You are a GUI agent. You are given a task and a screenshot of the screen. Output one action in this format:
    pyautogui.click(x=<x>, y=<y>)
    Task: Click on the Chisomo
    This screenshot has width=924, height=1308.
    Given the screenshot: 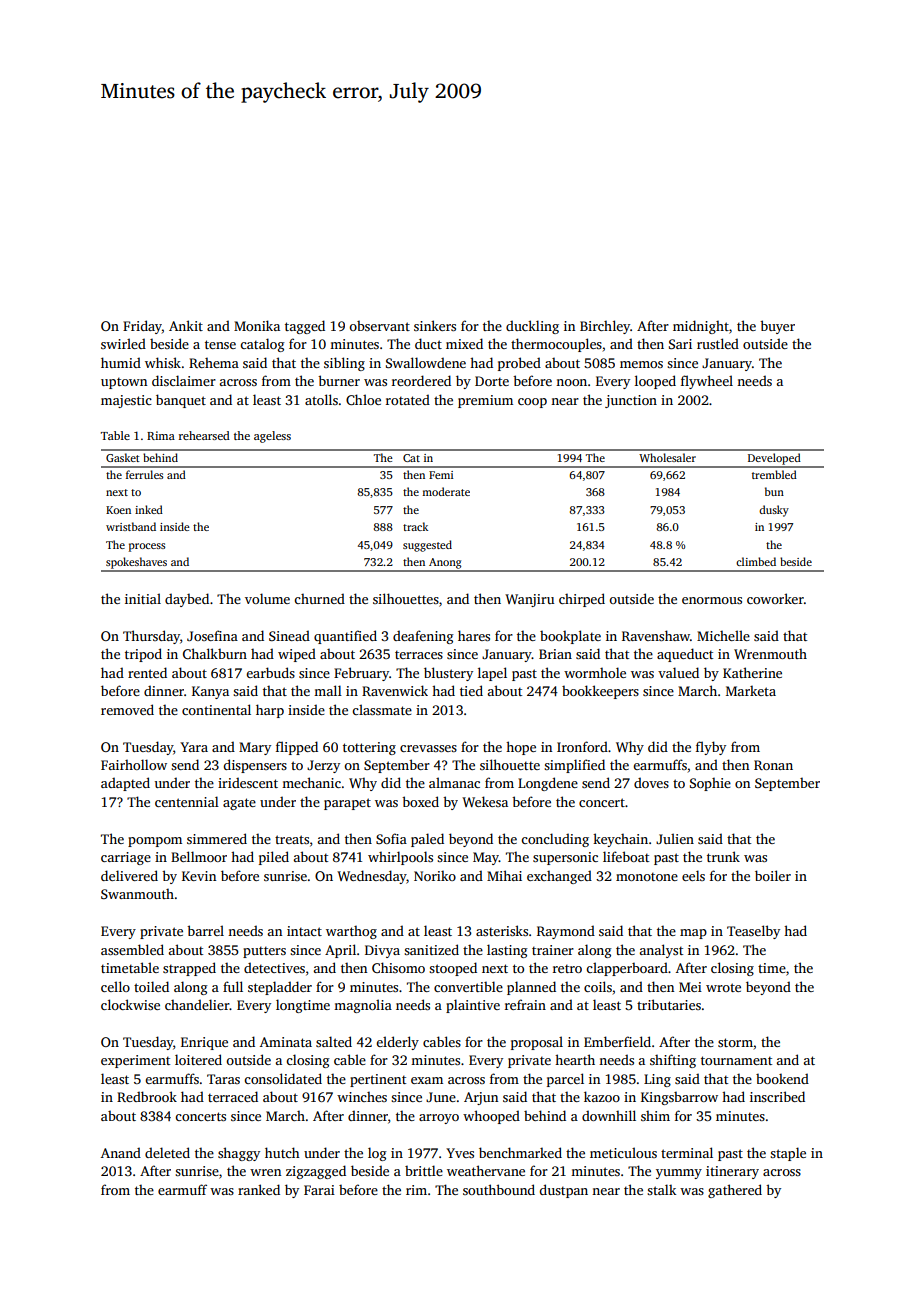 What is the action you would take?
    pyautogui.click(x=398, y=967)
